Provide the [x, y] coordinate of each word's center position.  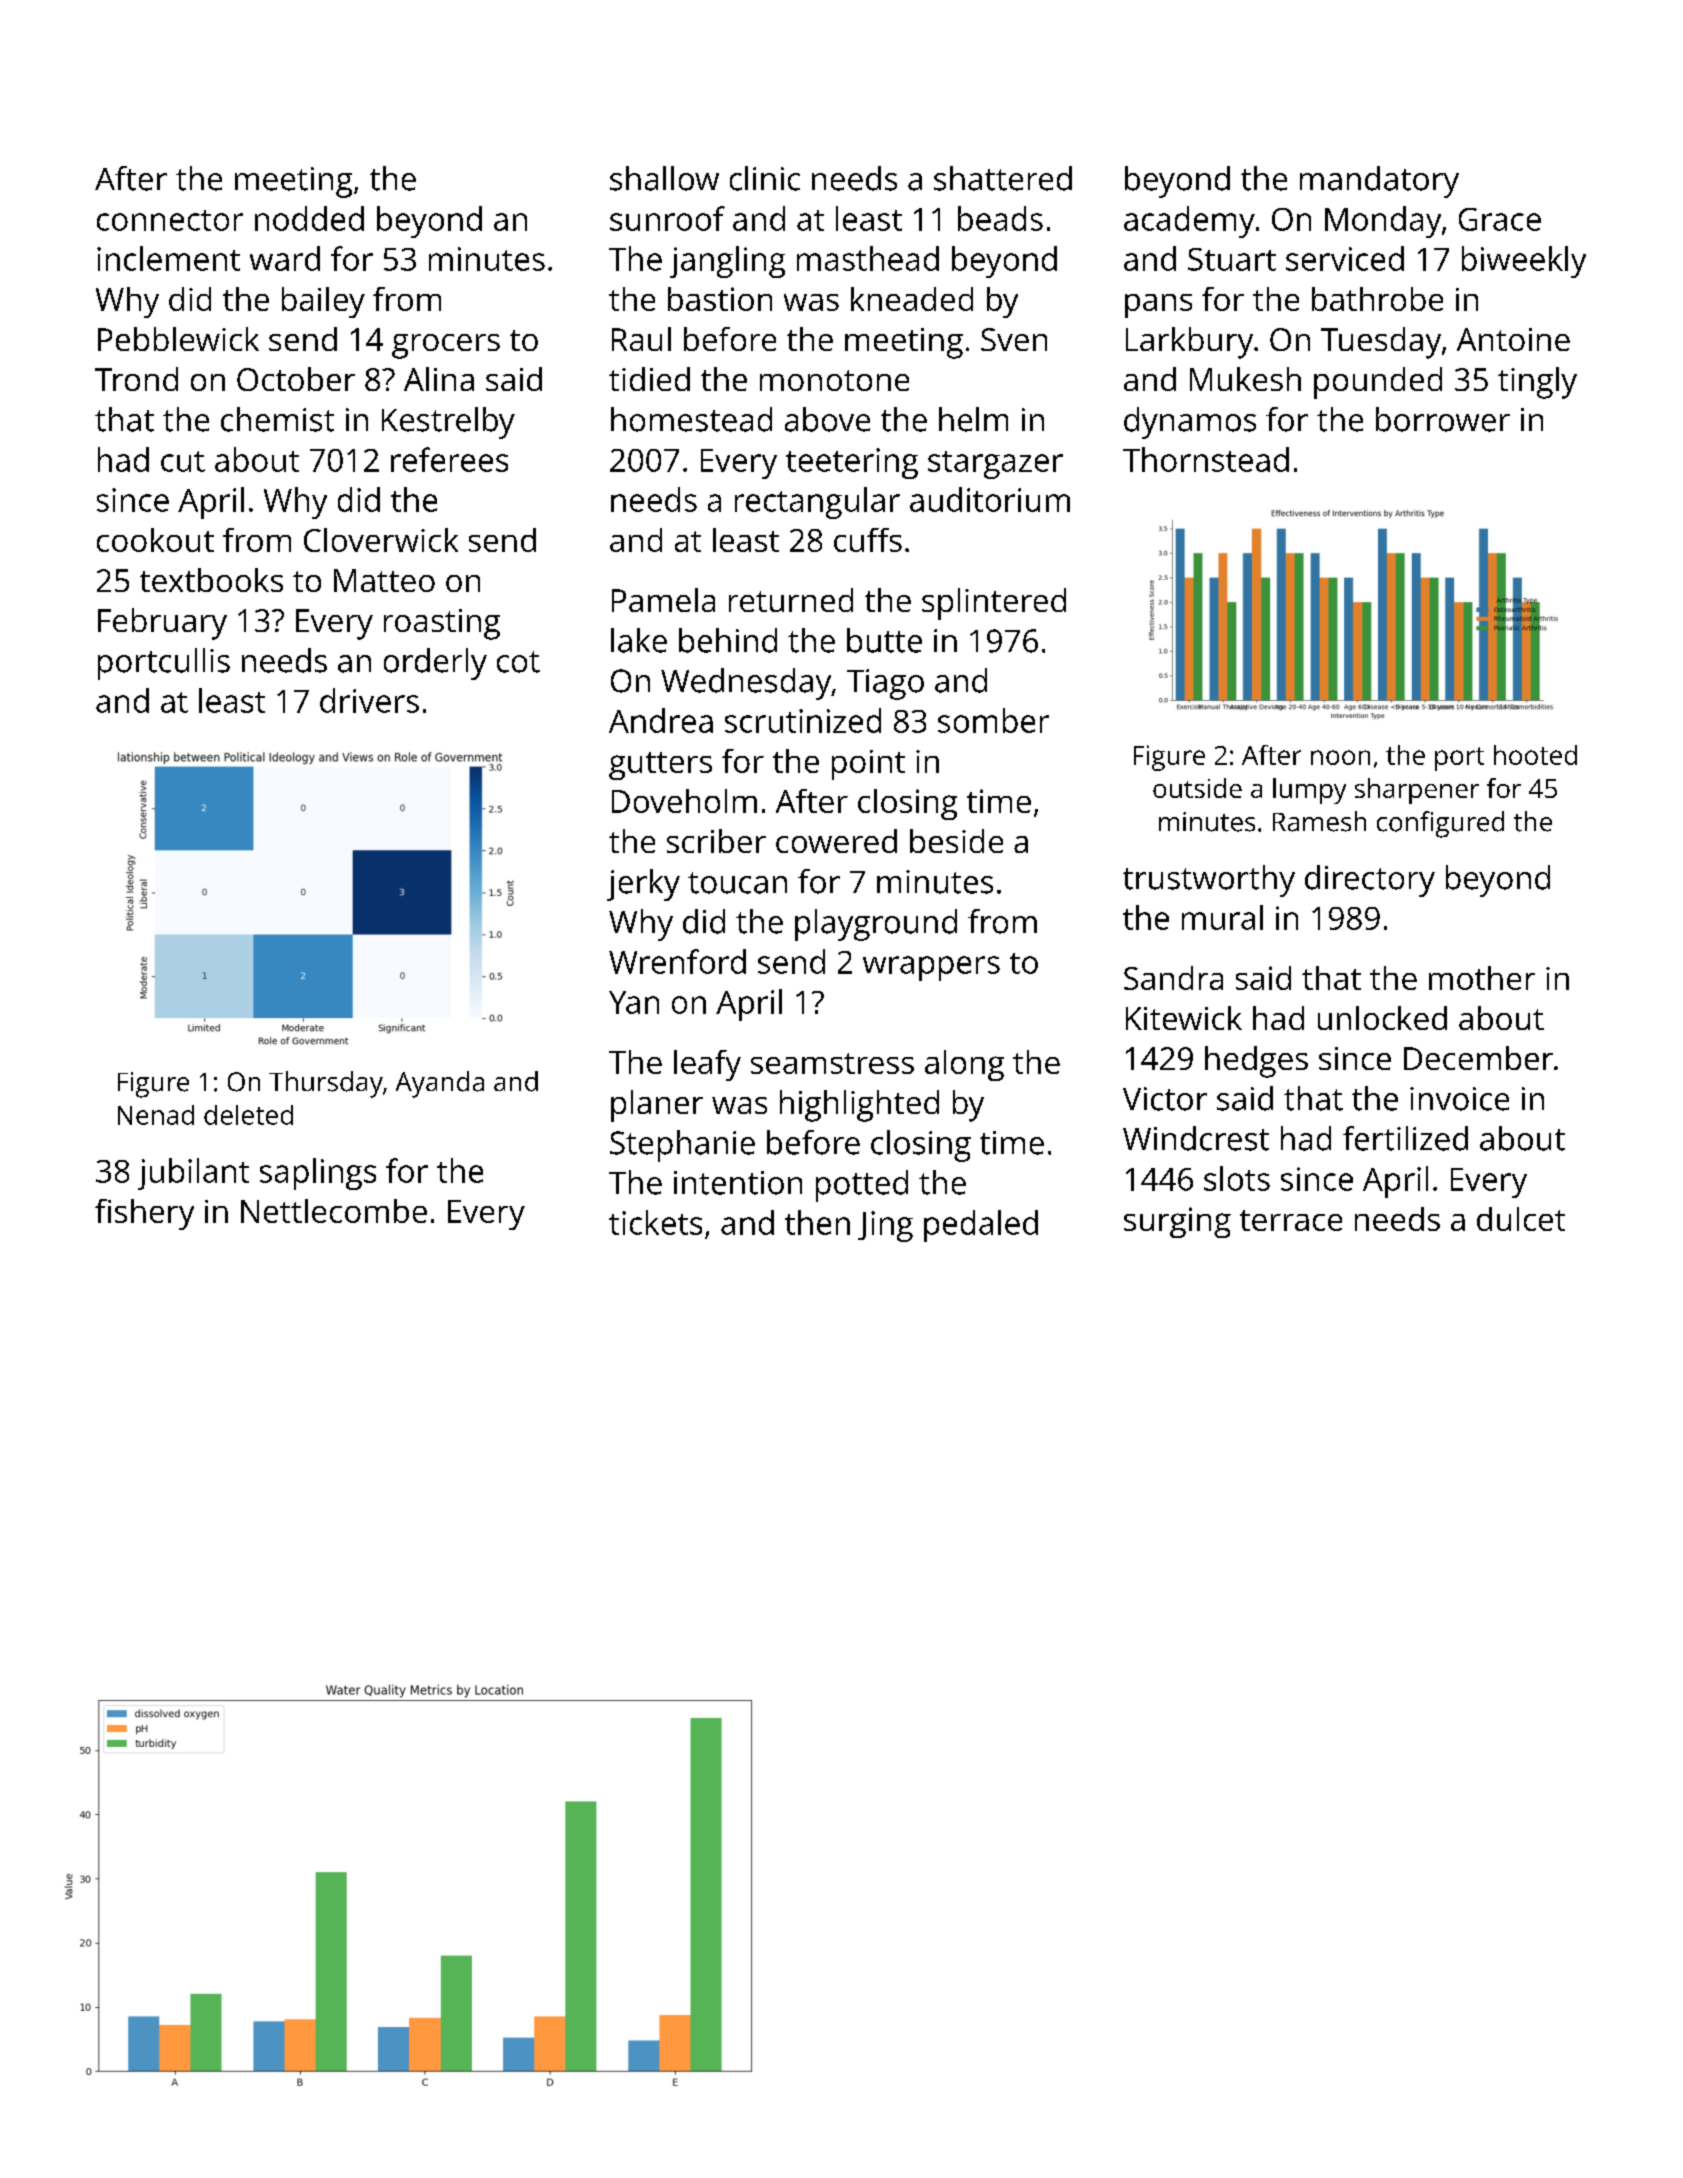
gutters [660, 766]
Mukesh [1245, 379]
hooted [1535, 755]
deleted [248, 1115]
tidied [649, 379]
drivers [369, 700]
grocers [446, 346]
